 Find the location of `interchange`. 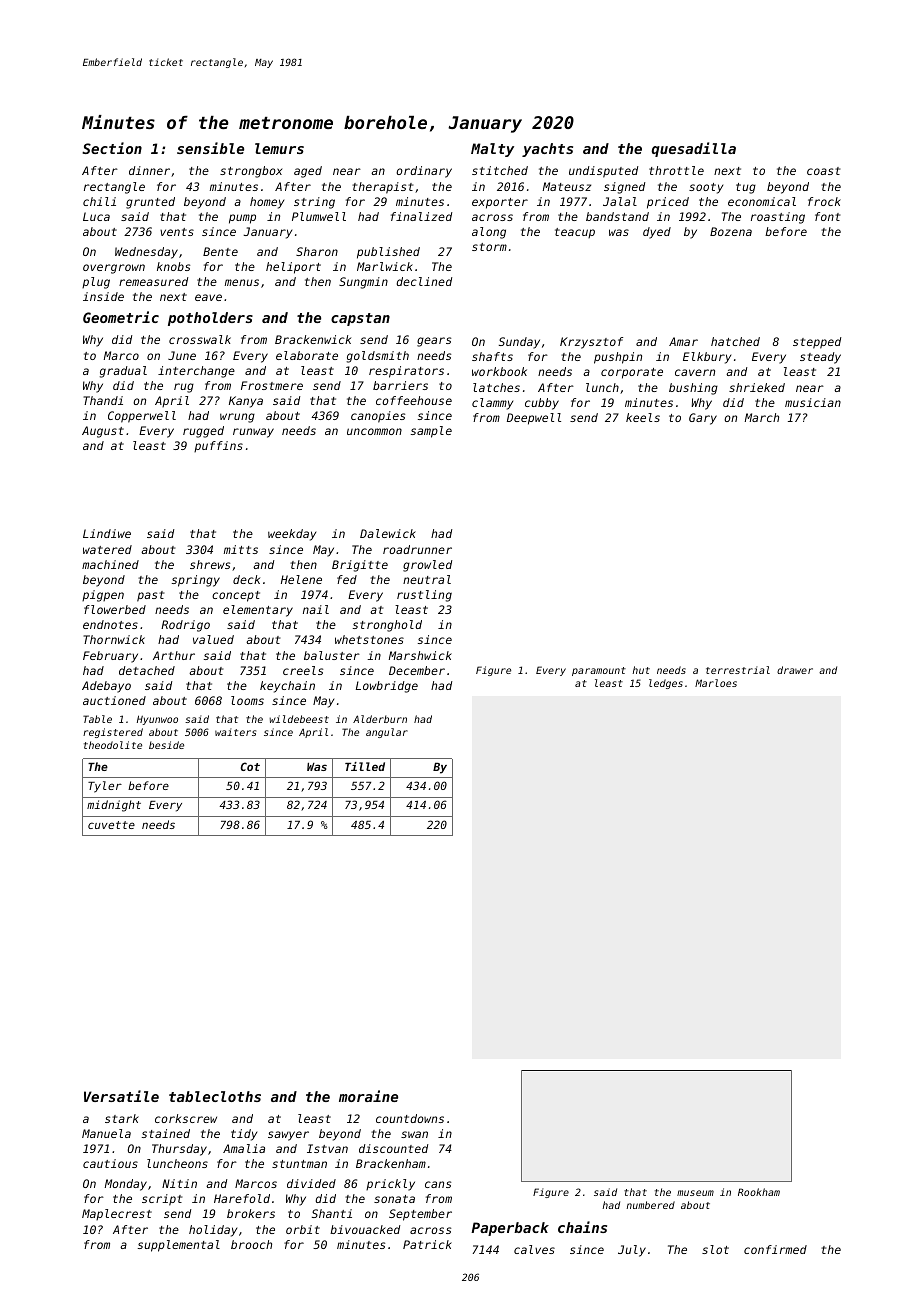

interchange is located at coordinates (196, 372).
